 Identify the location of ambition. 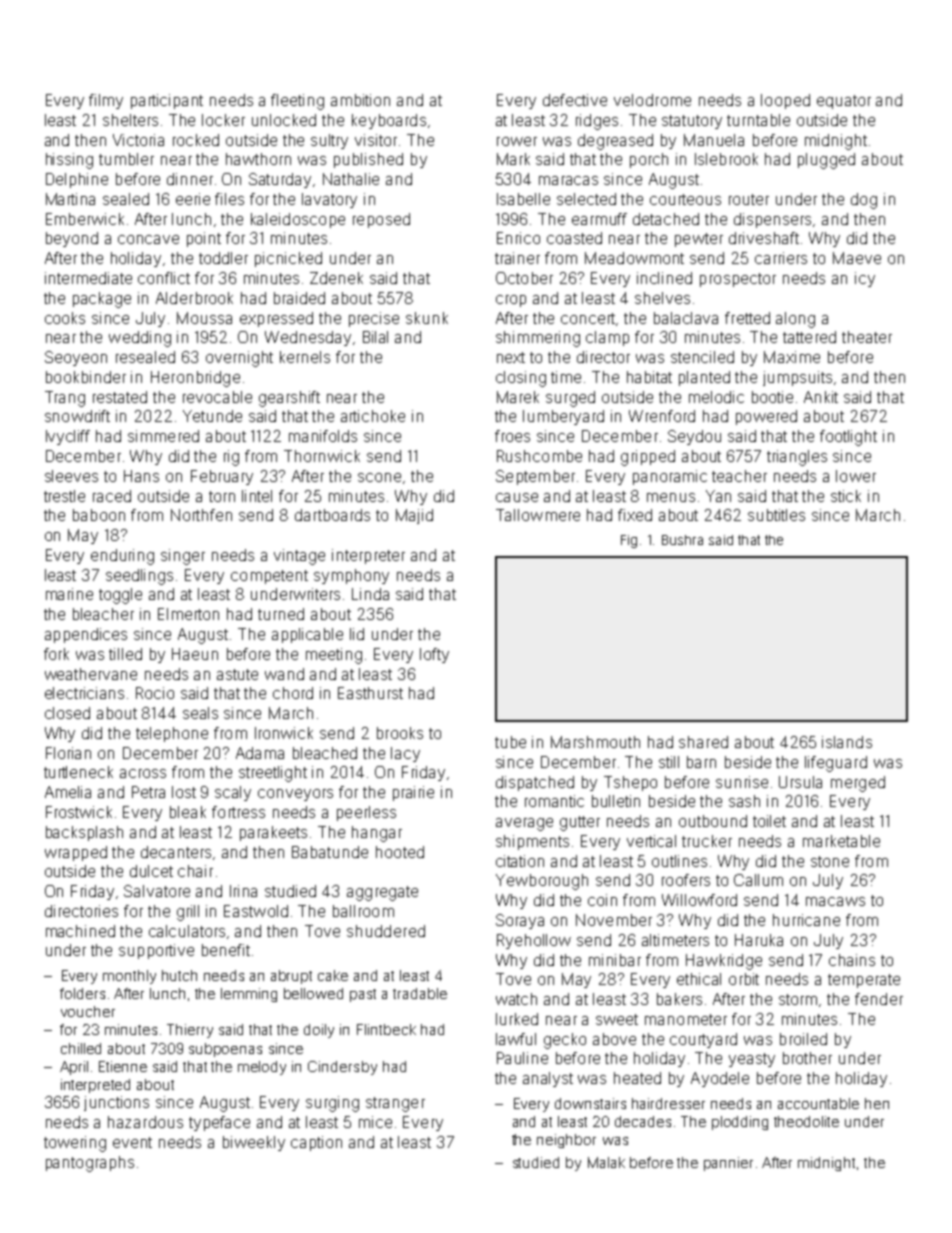
(360, 100).
